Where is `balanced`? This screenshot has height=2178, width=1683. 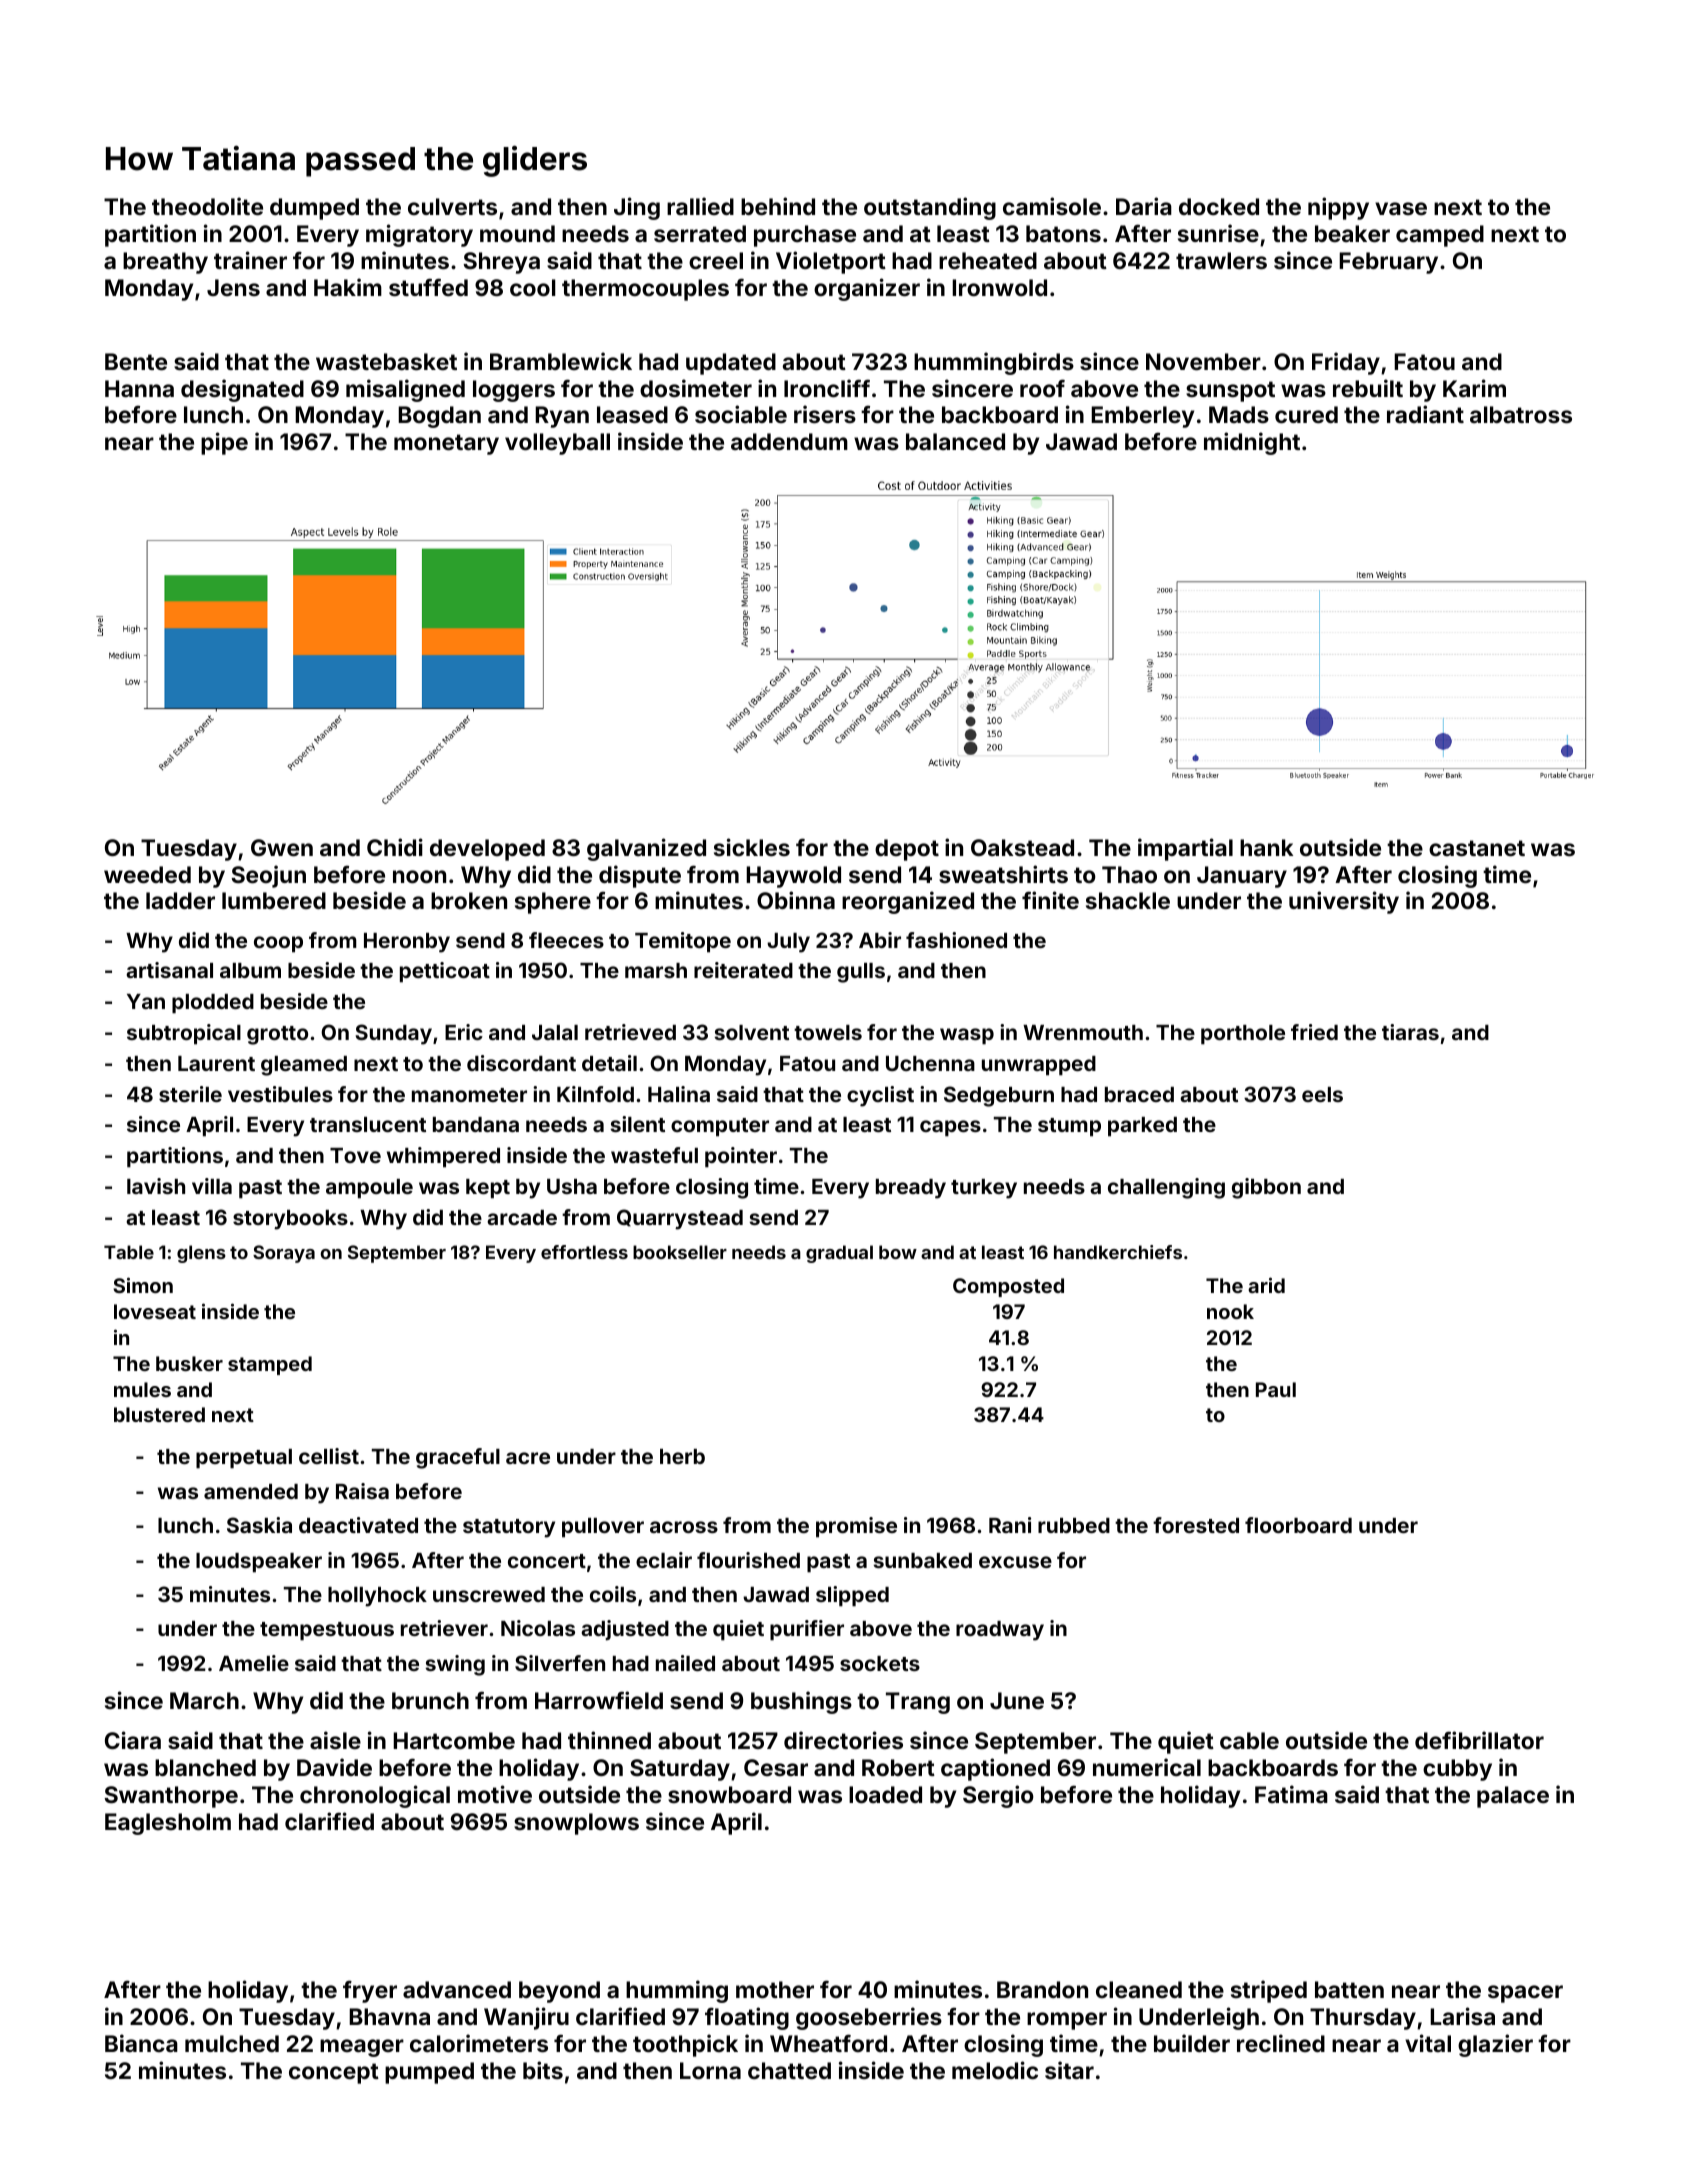
balanced is located at coordinates (955, 441).
